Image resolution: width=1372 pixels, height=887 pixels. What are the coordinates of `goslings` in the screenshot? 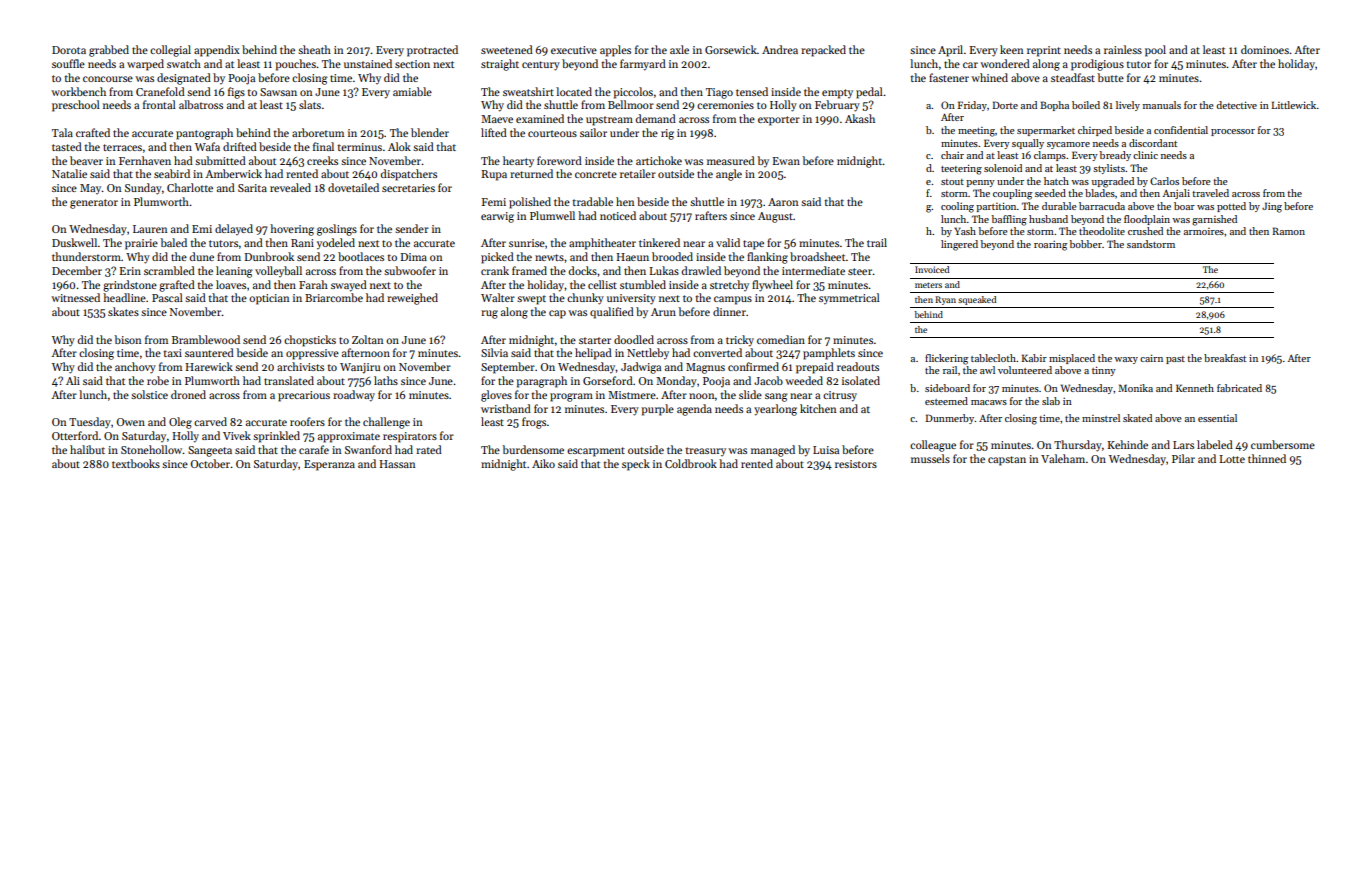 It's located at (337, 230).
